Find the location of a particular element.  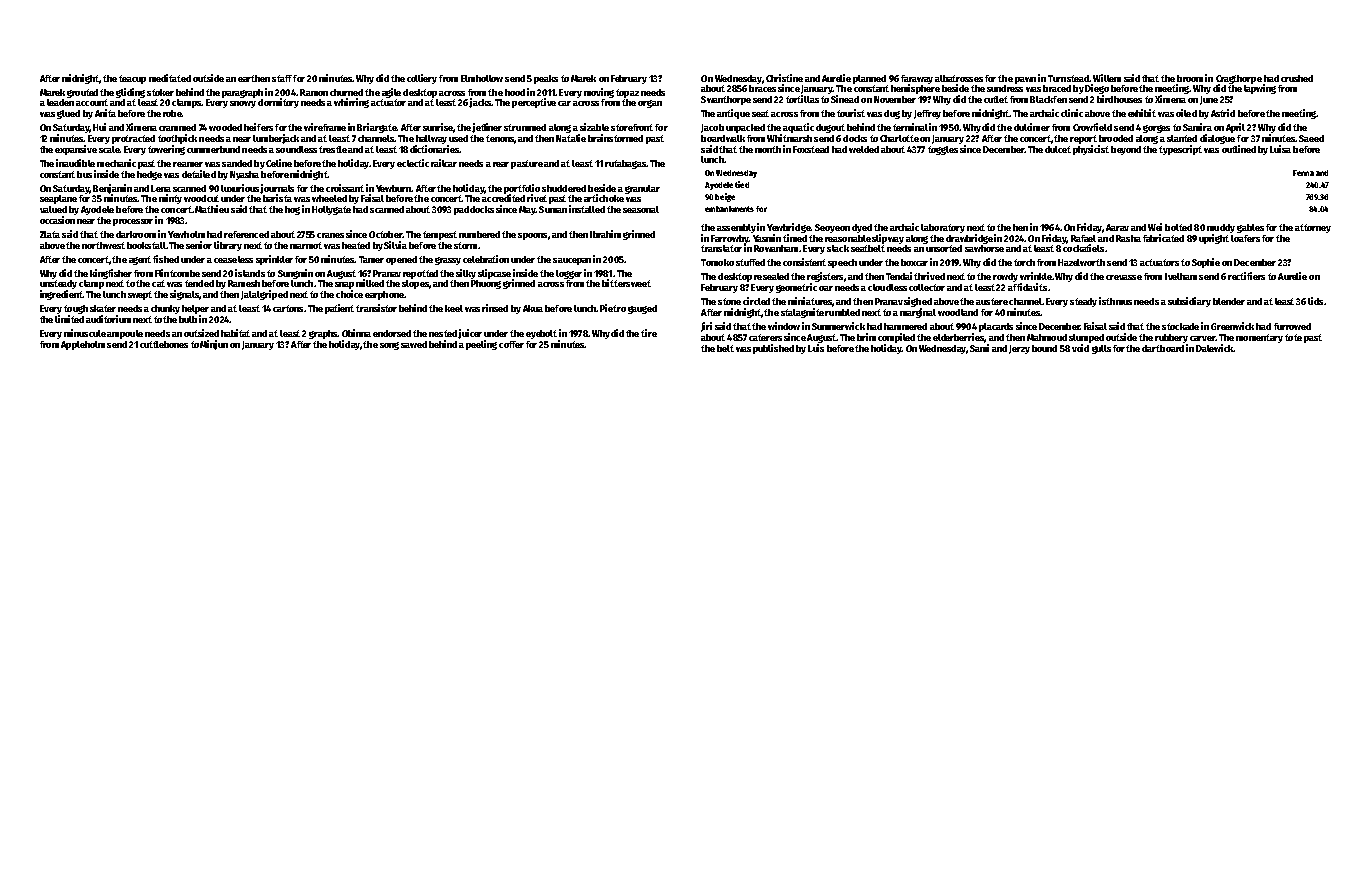

Christine is located at coordinates (784, 78).
